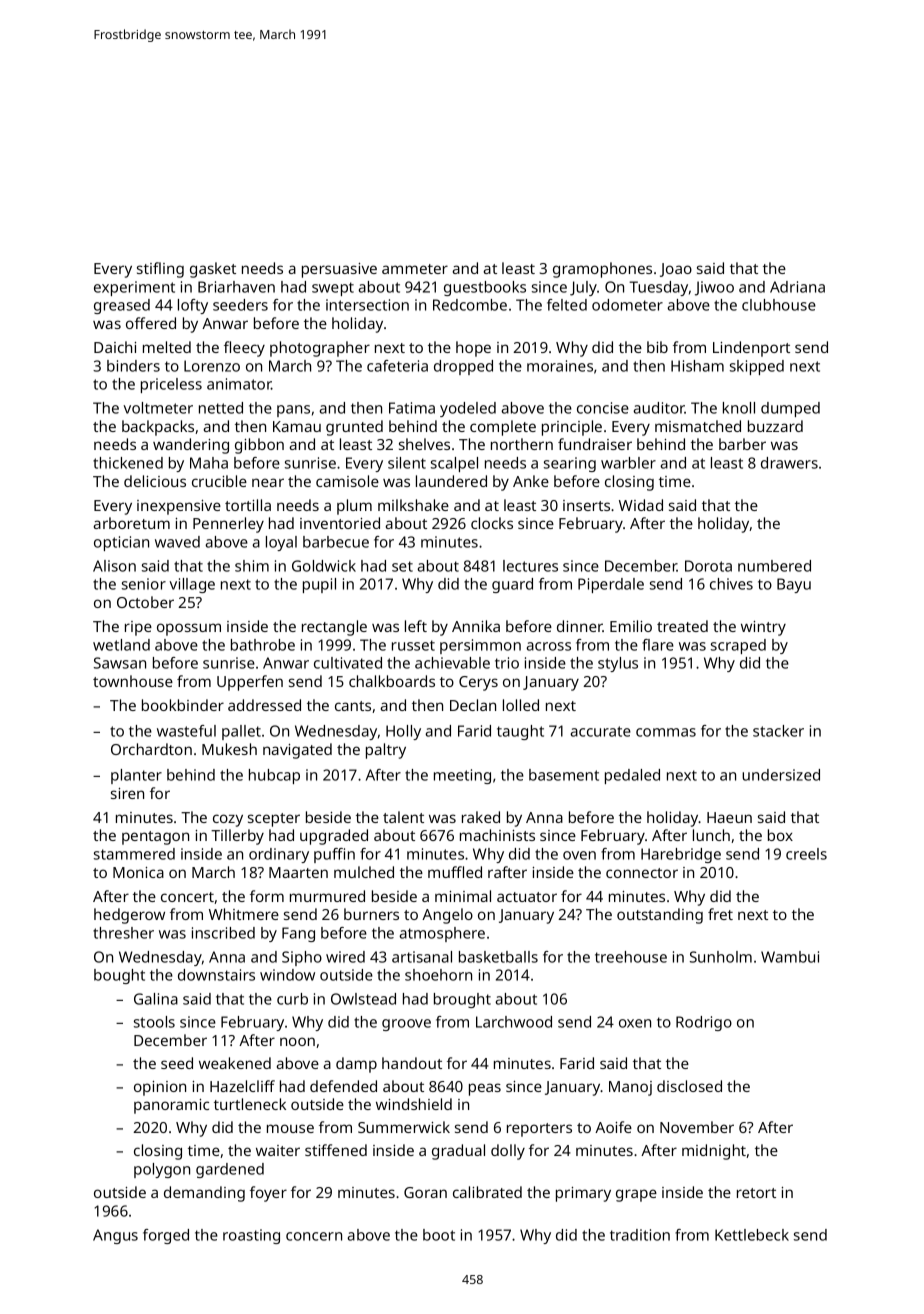 The image size is (924, 1314). I want to click on grape, so click(636, 1195).
